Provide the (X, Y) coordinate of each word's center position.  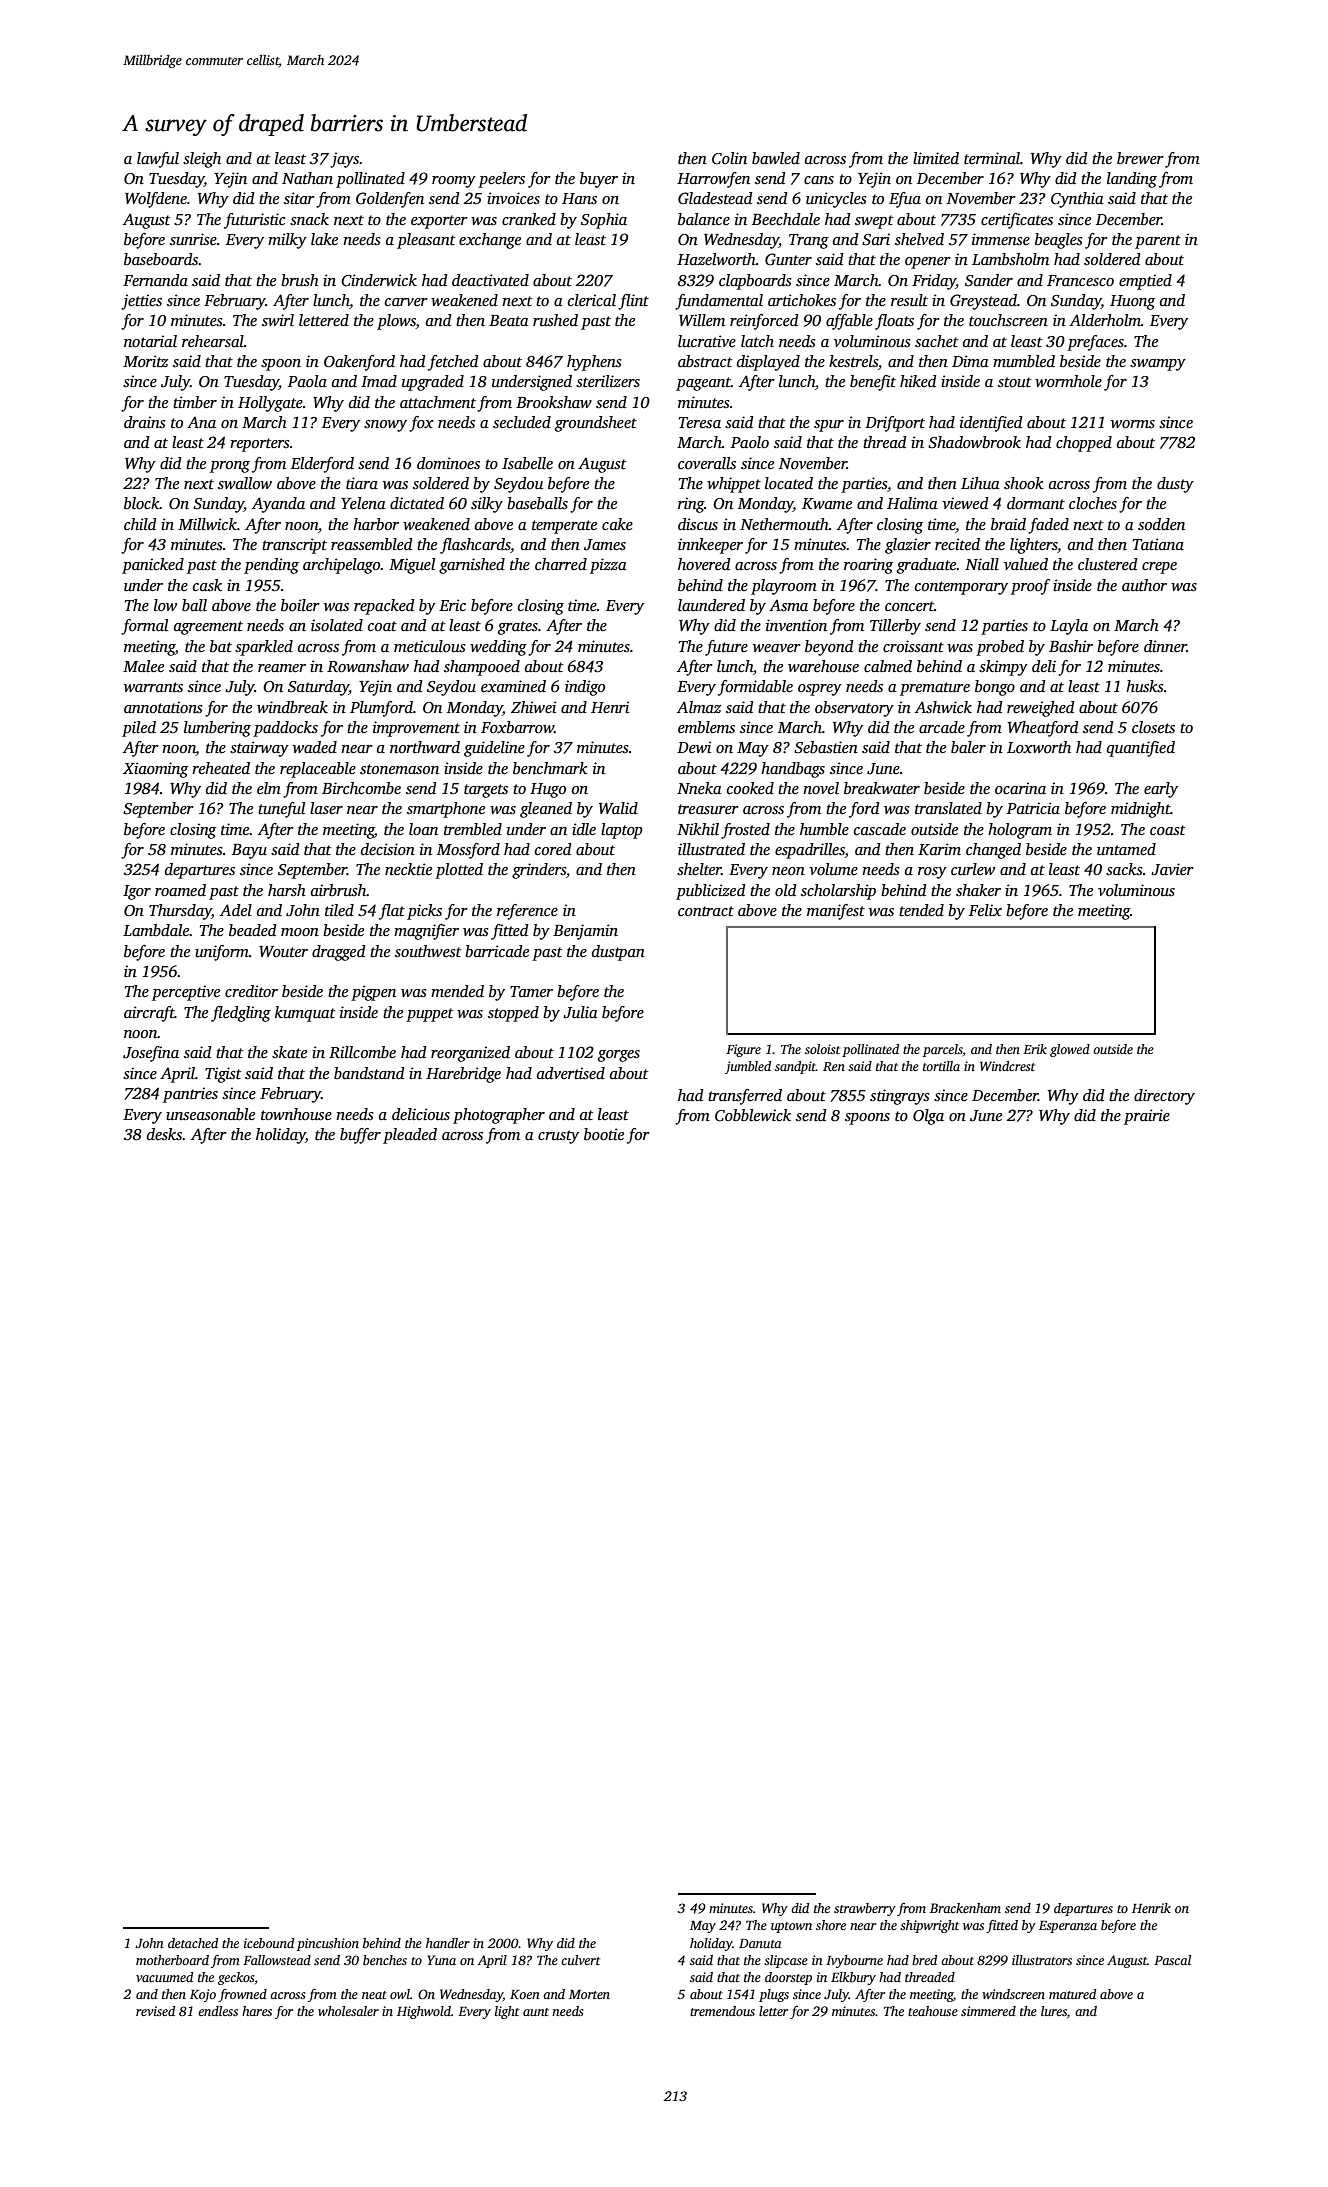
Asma (788, 606)
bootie (604, 1134)
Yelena (363, 503)
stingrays (900, 1097)
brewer (1140, 158)
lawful (158, 160)
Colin (729, 158)
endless (218, 2011)
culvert (580, 1960)
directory (1164, 1097)
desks (164, 1134)
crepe (1159, 568)
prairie (1147, 1117)
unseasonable (210, 1114)
